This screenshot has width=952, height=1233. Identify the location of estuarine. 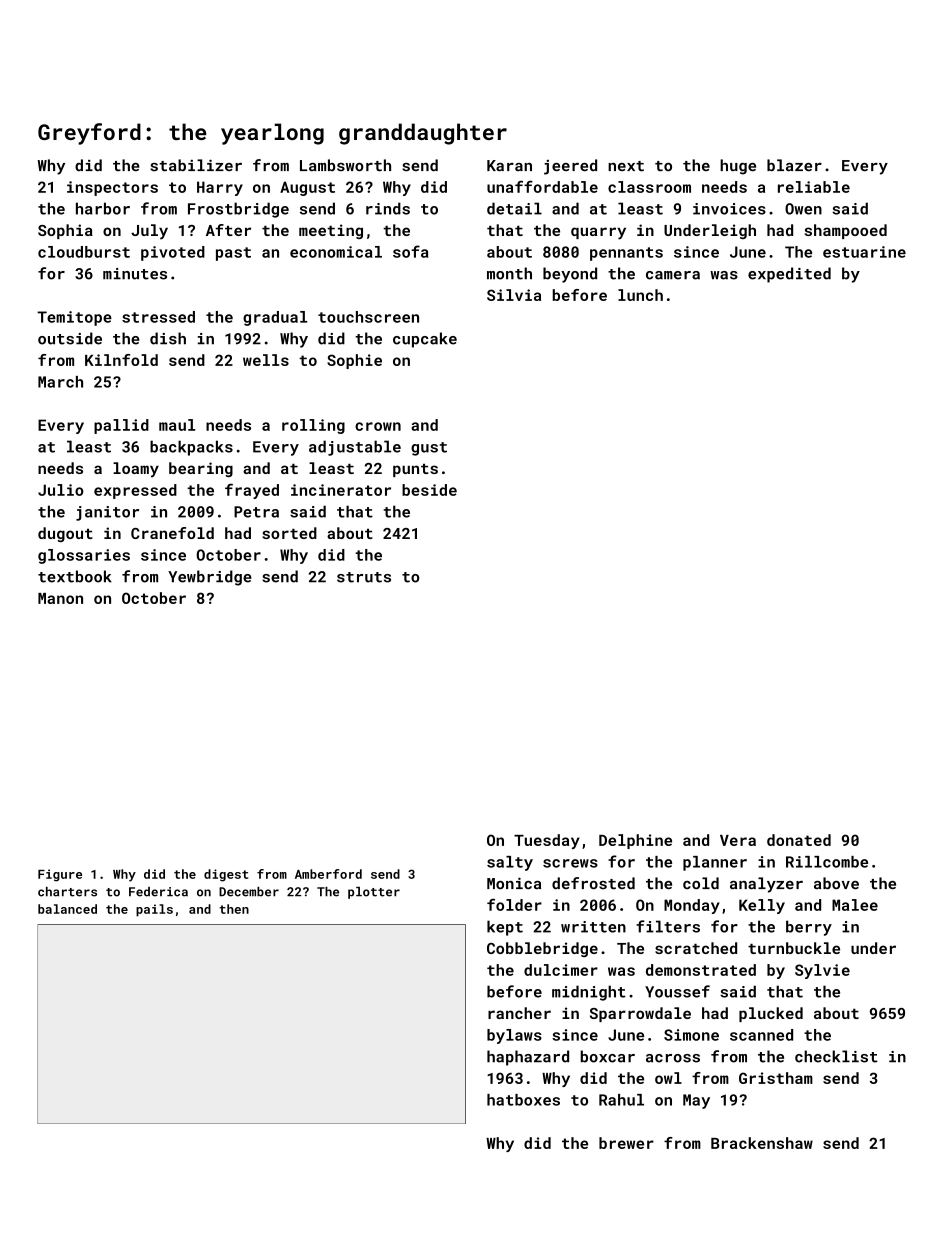
(864, 252).
